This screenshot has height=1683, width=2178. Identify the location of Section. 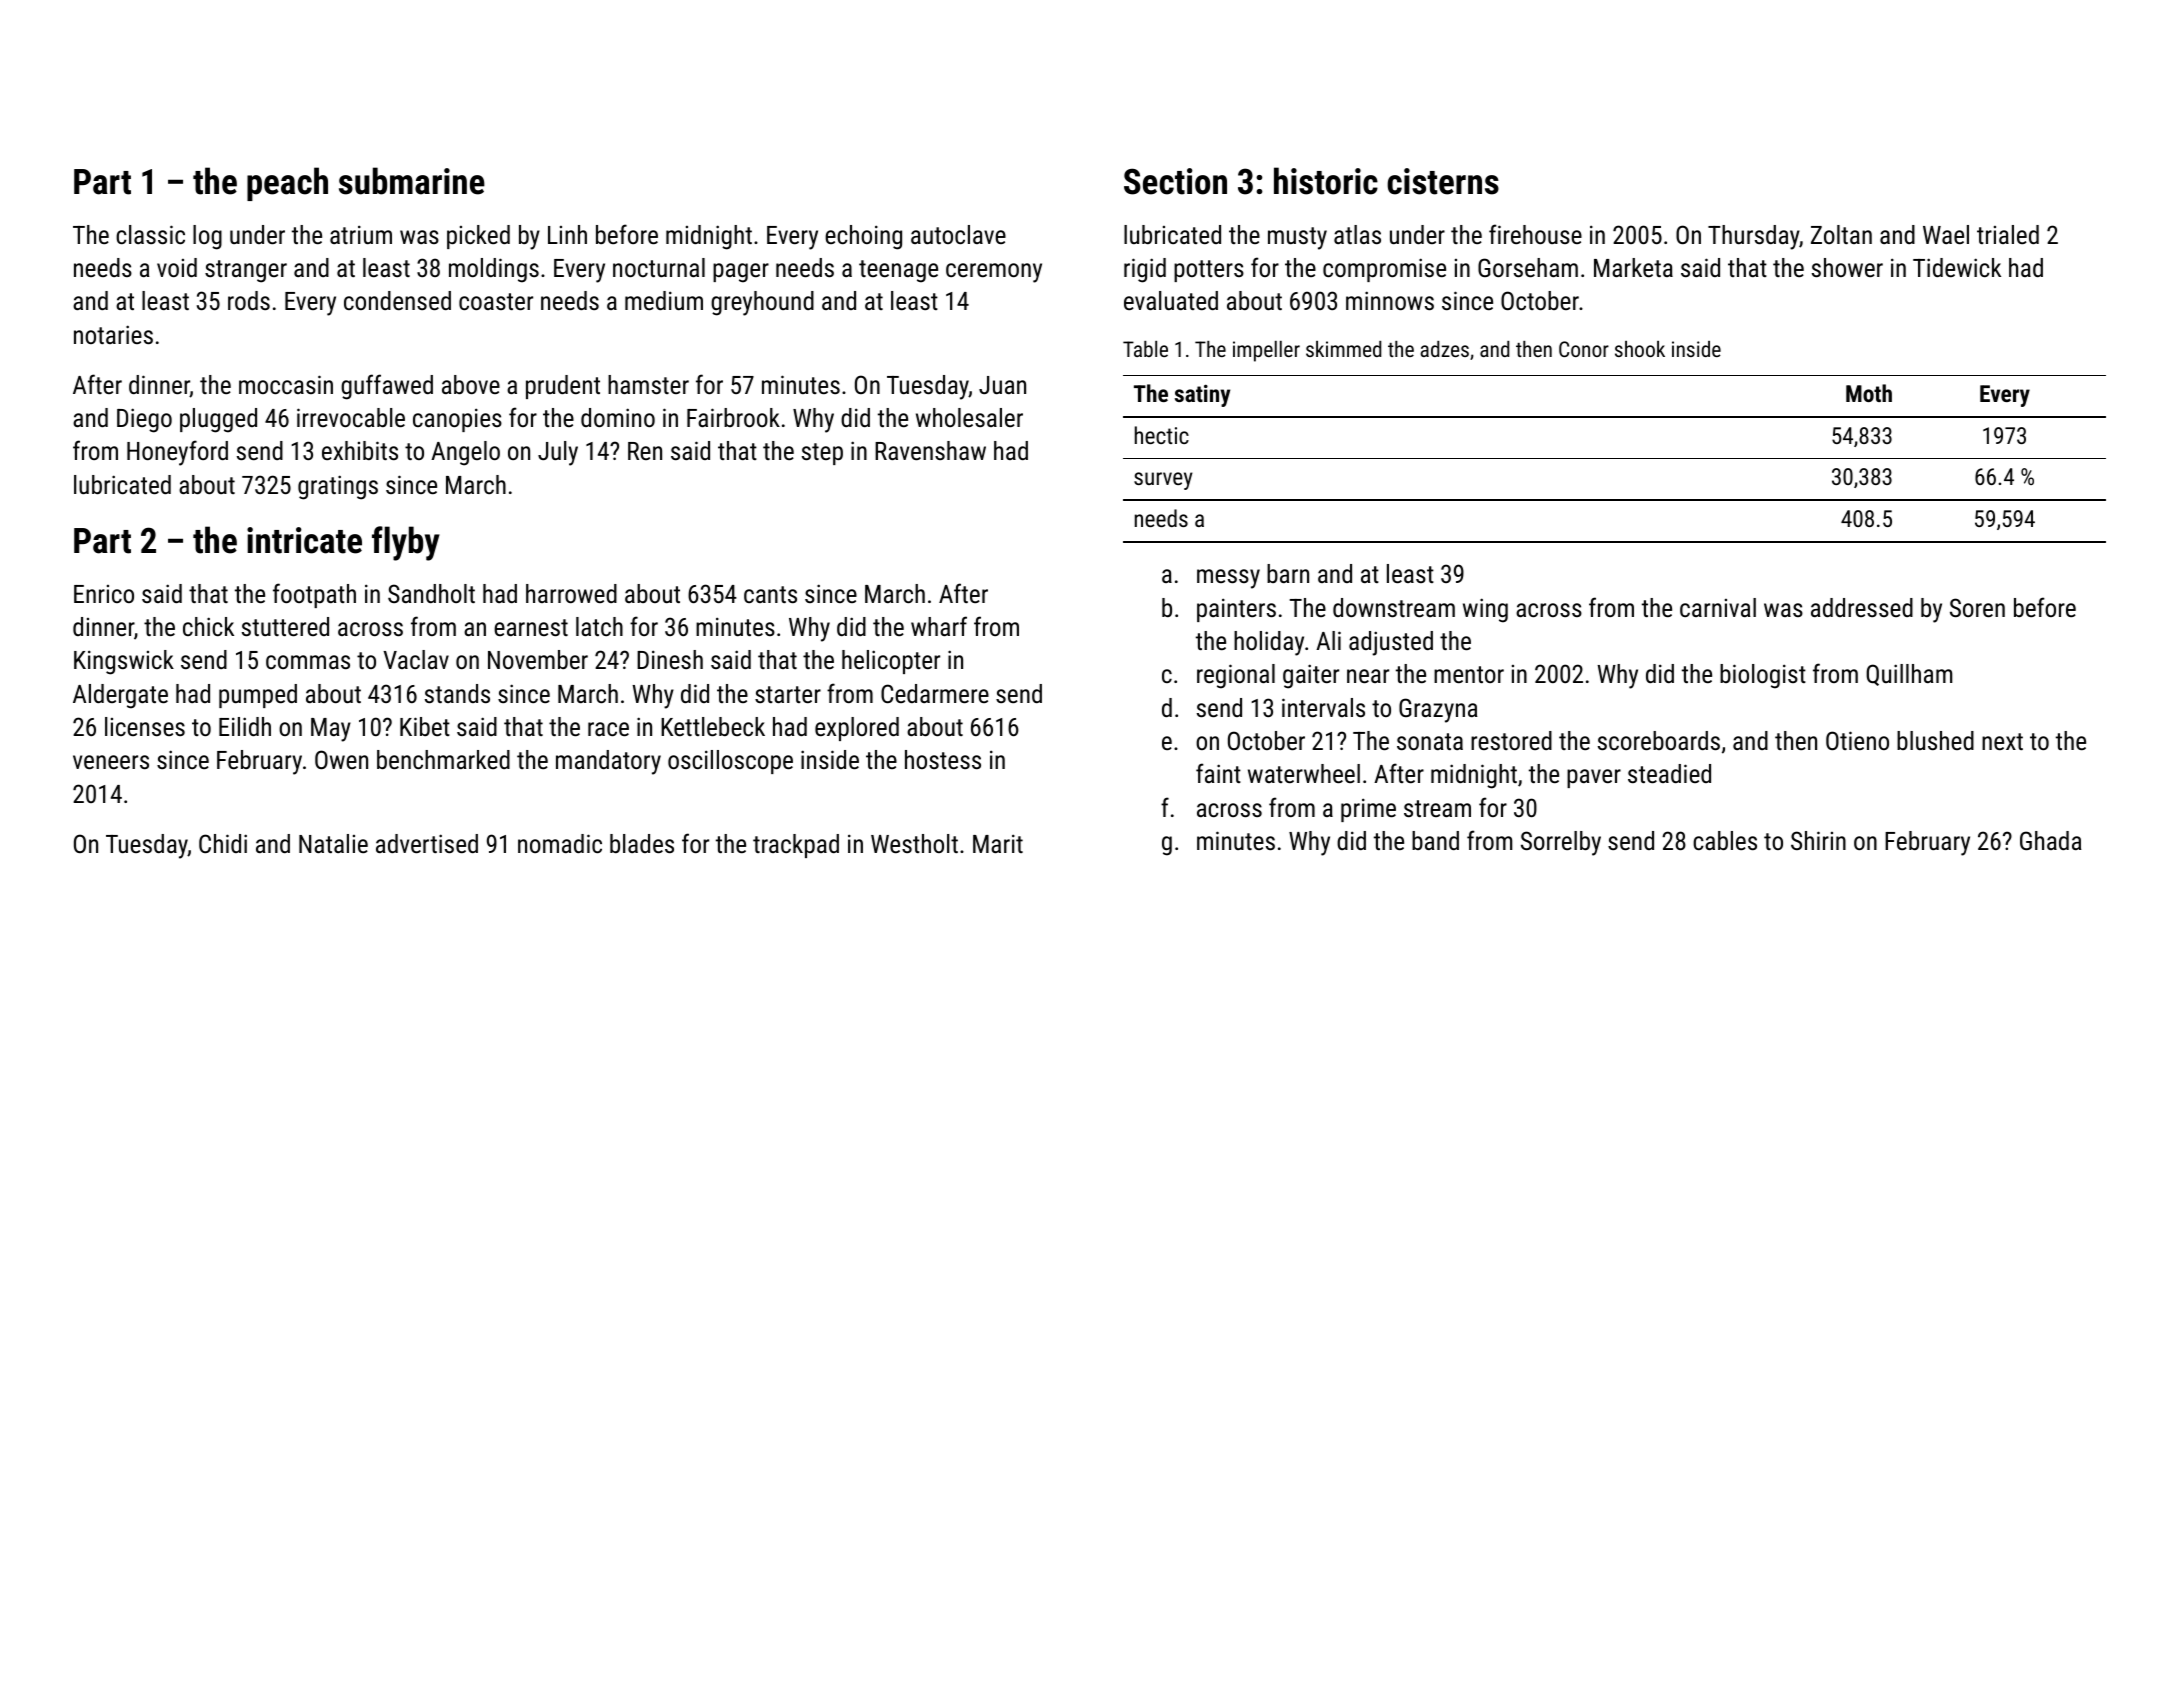
(1175, 181).
